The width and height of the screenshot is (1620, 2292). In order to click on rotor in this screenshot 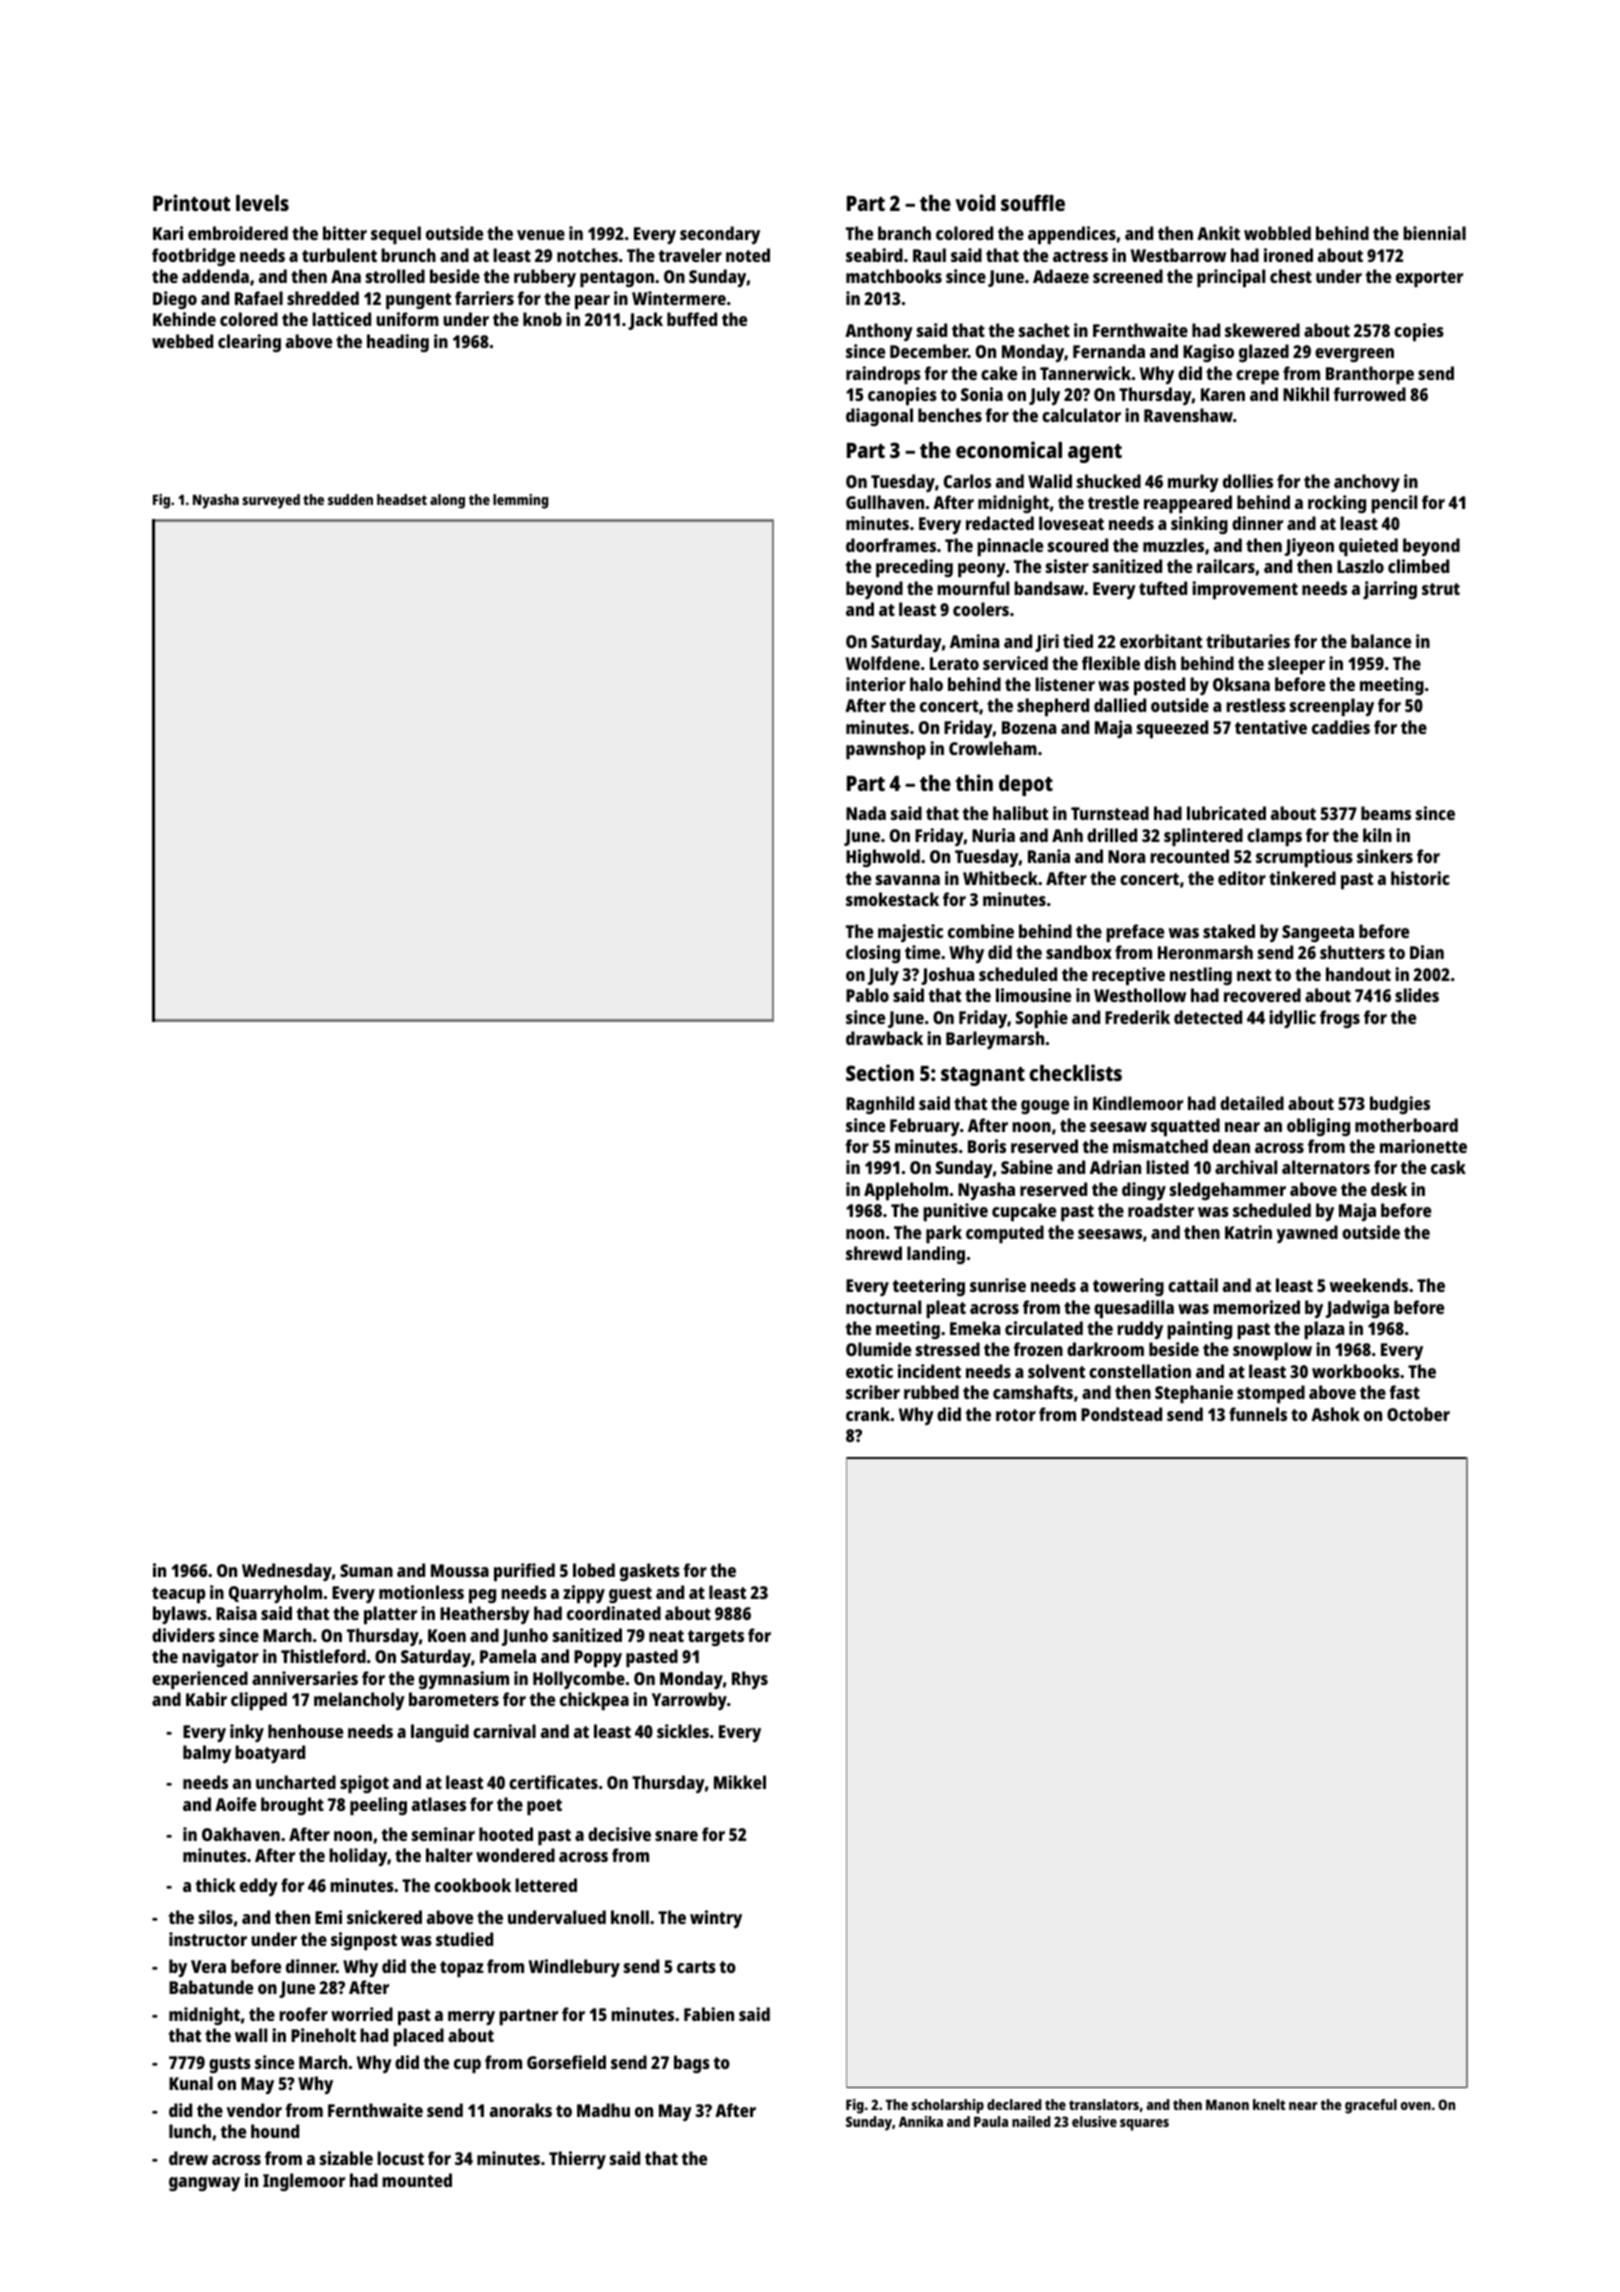, I will do `click(1016, 1415)`.
